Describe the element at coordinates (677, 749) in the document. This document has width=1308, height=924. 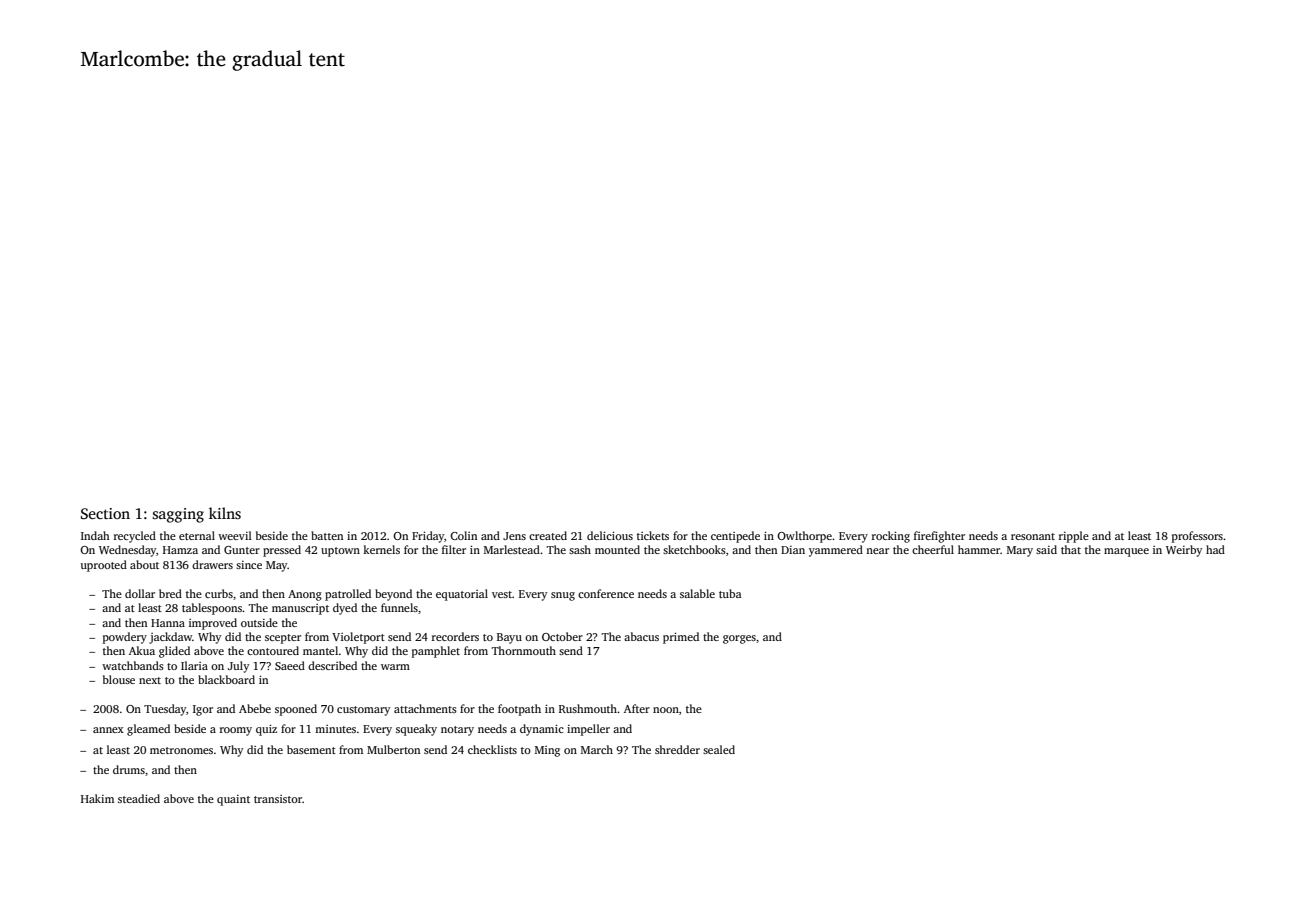
I see `shredder` at that location.
